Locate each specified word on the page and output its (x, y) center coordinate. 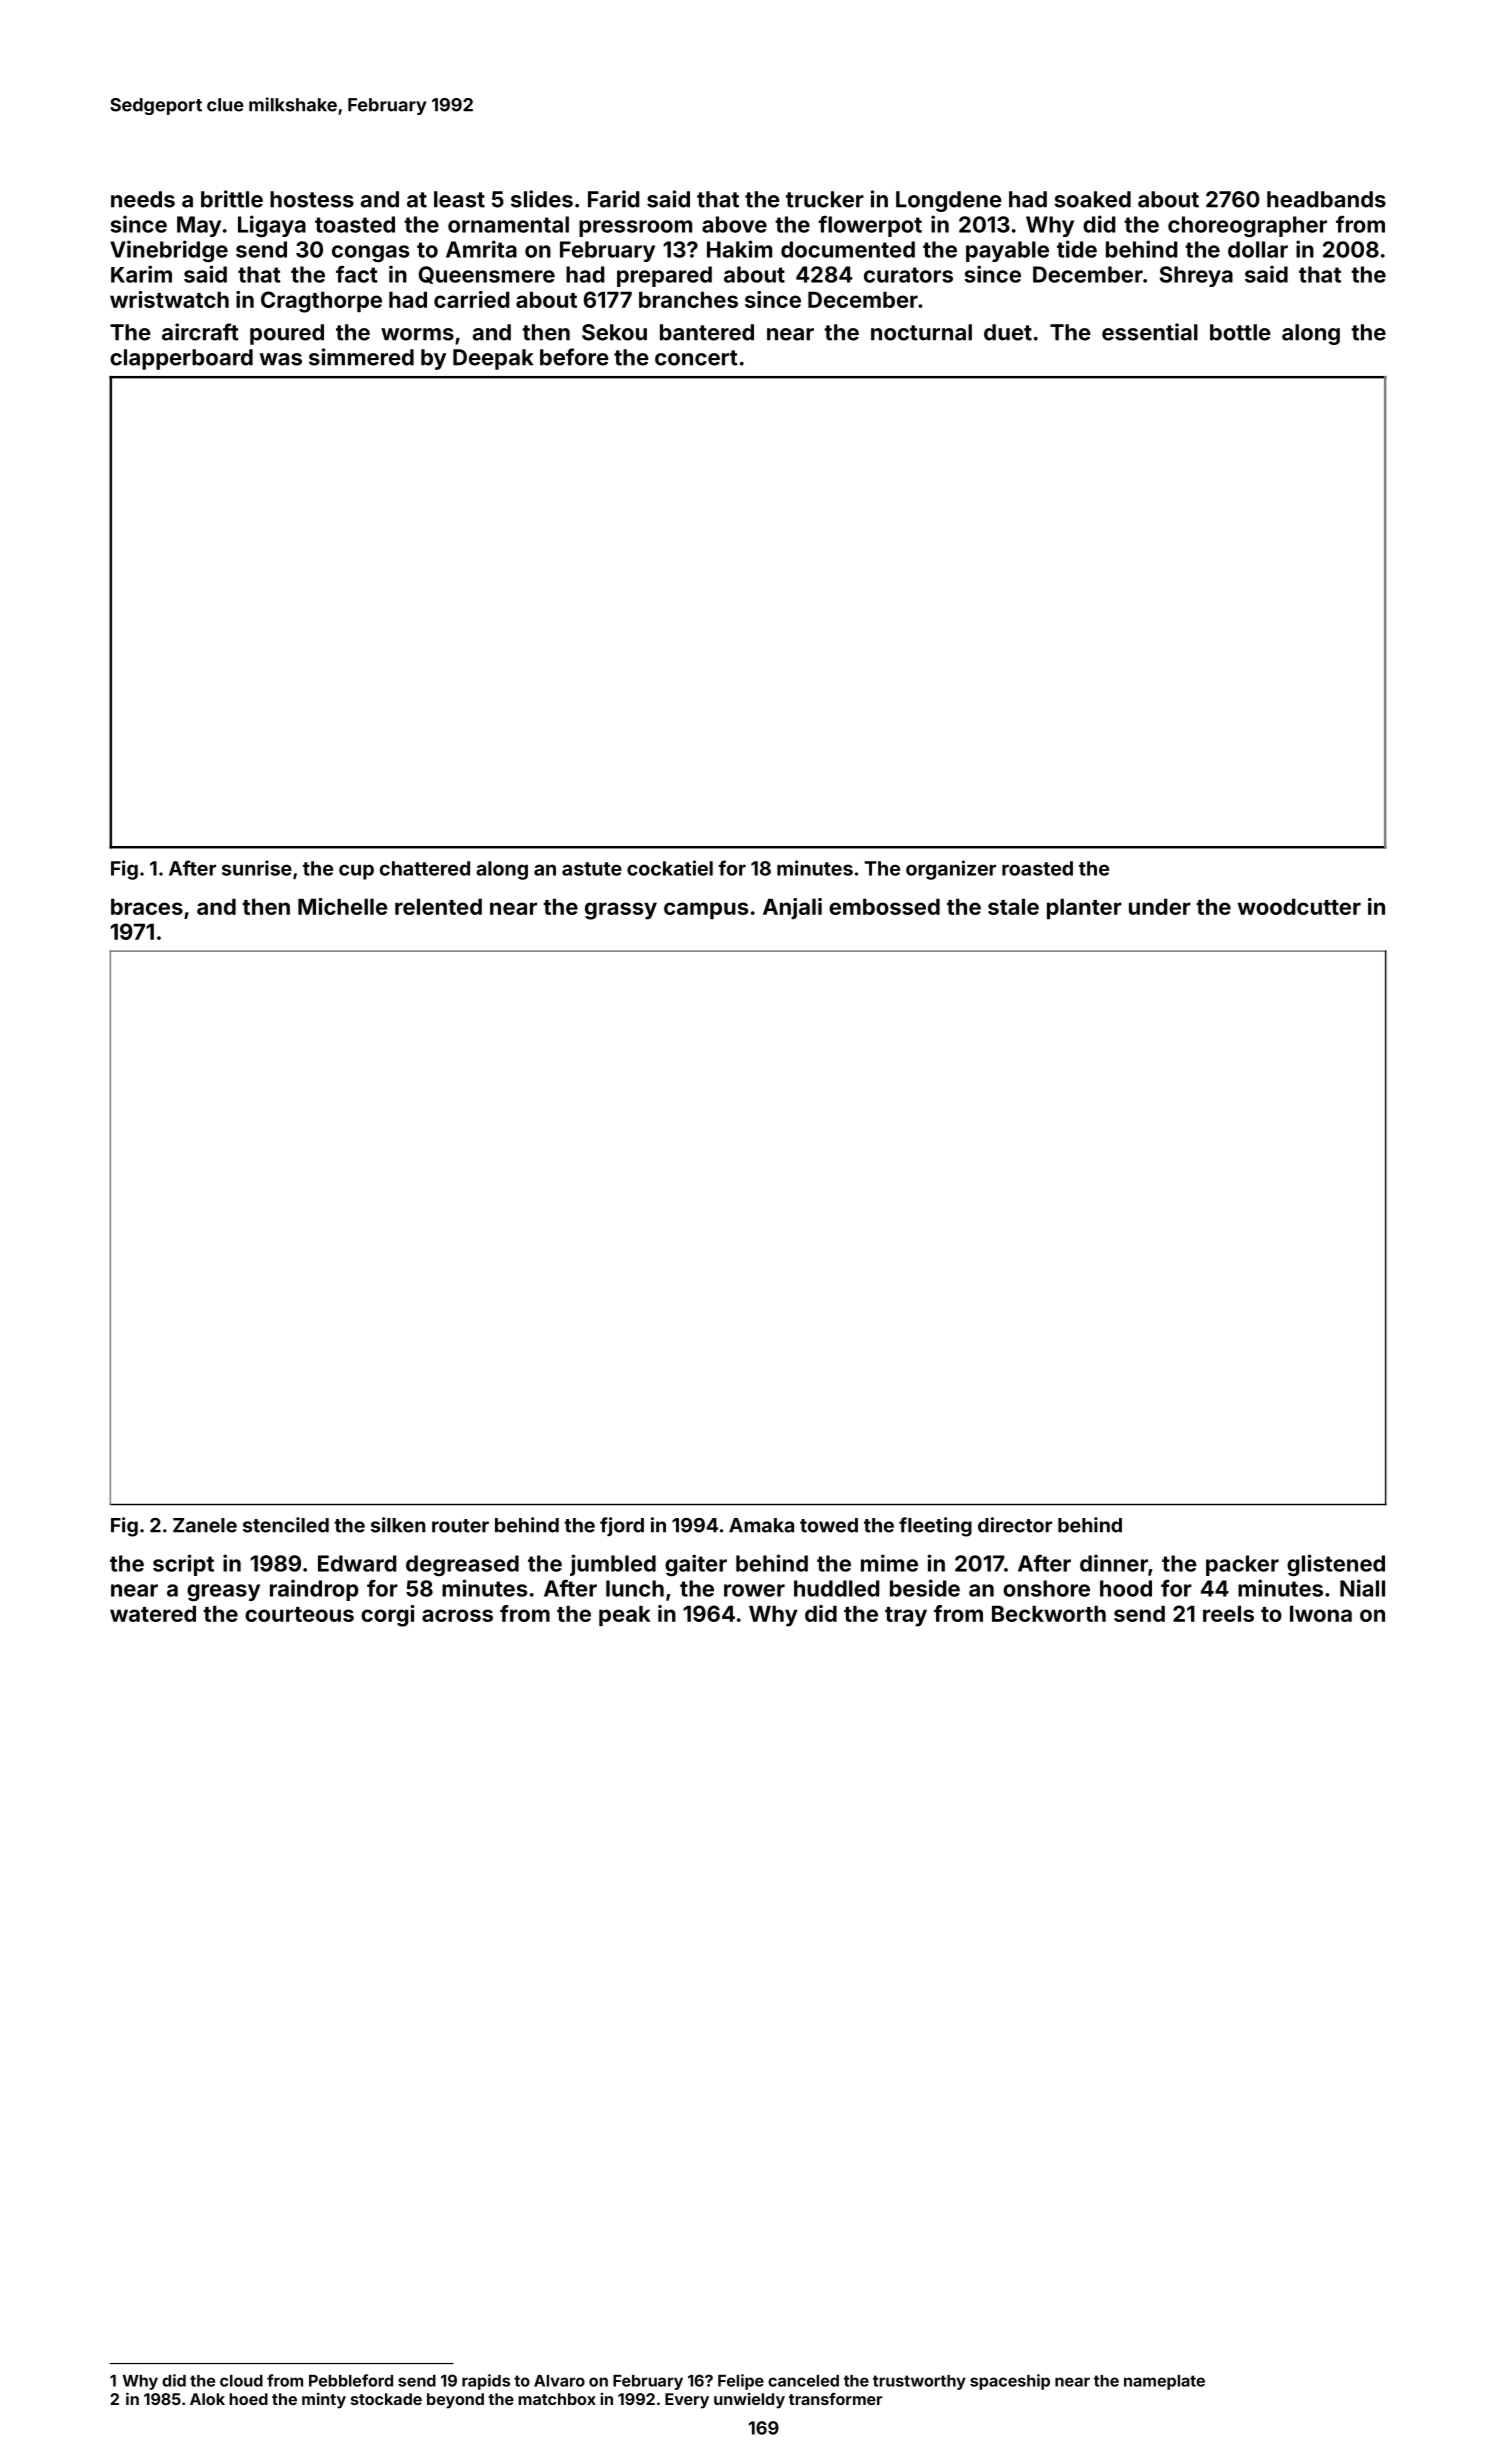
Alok (207, 2399)
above (734, 224)
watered (153, 1613)
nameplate (1164, 2382)
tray (906, 1617)
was (281, 359)
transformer (836, 2399)
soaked (1092, 199)
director (1015, 1525)
